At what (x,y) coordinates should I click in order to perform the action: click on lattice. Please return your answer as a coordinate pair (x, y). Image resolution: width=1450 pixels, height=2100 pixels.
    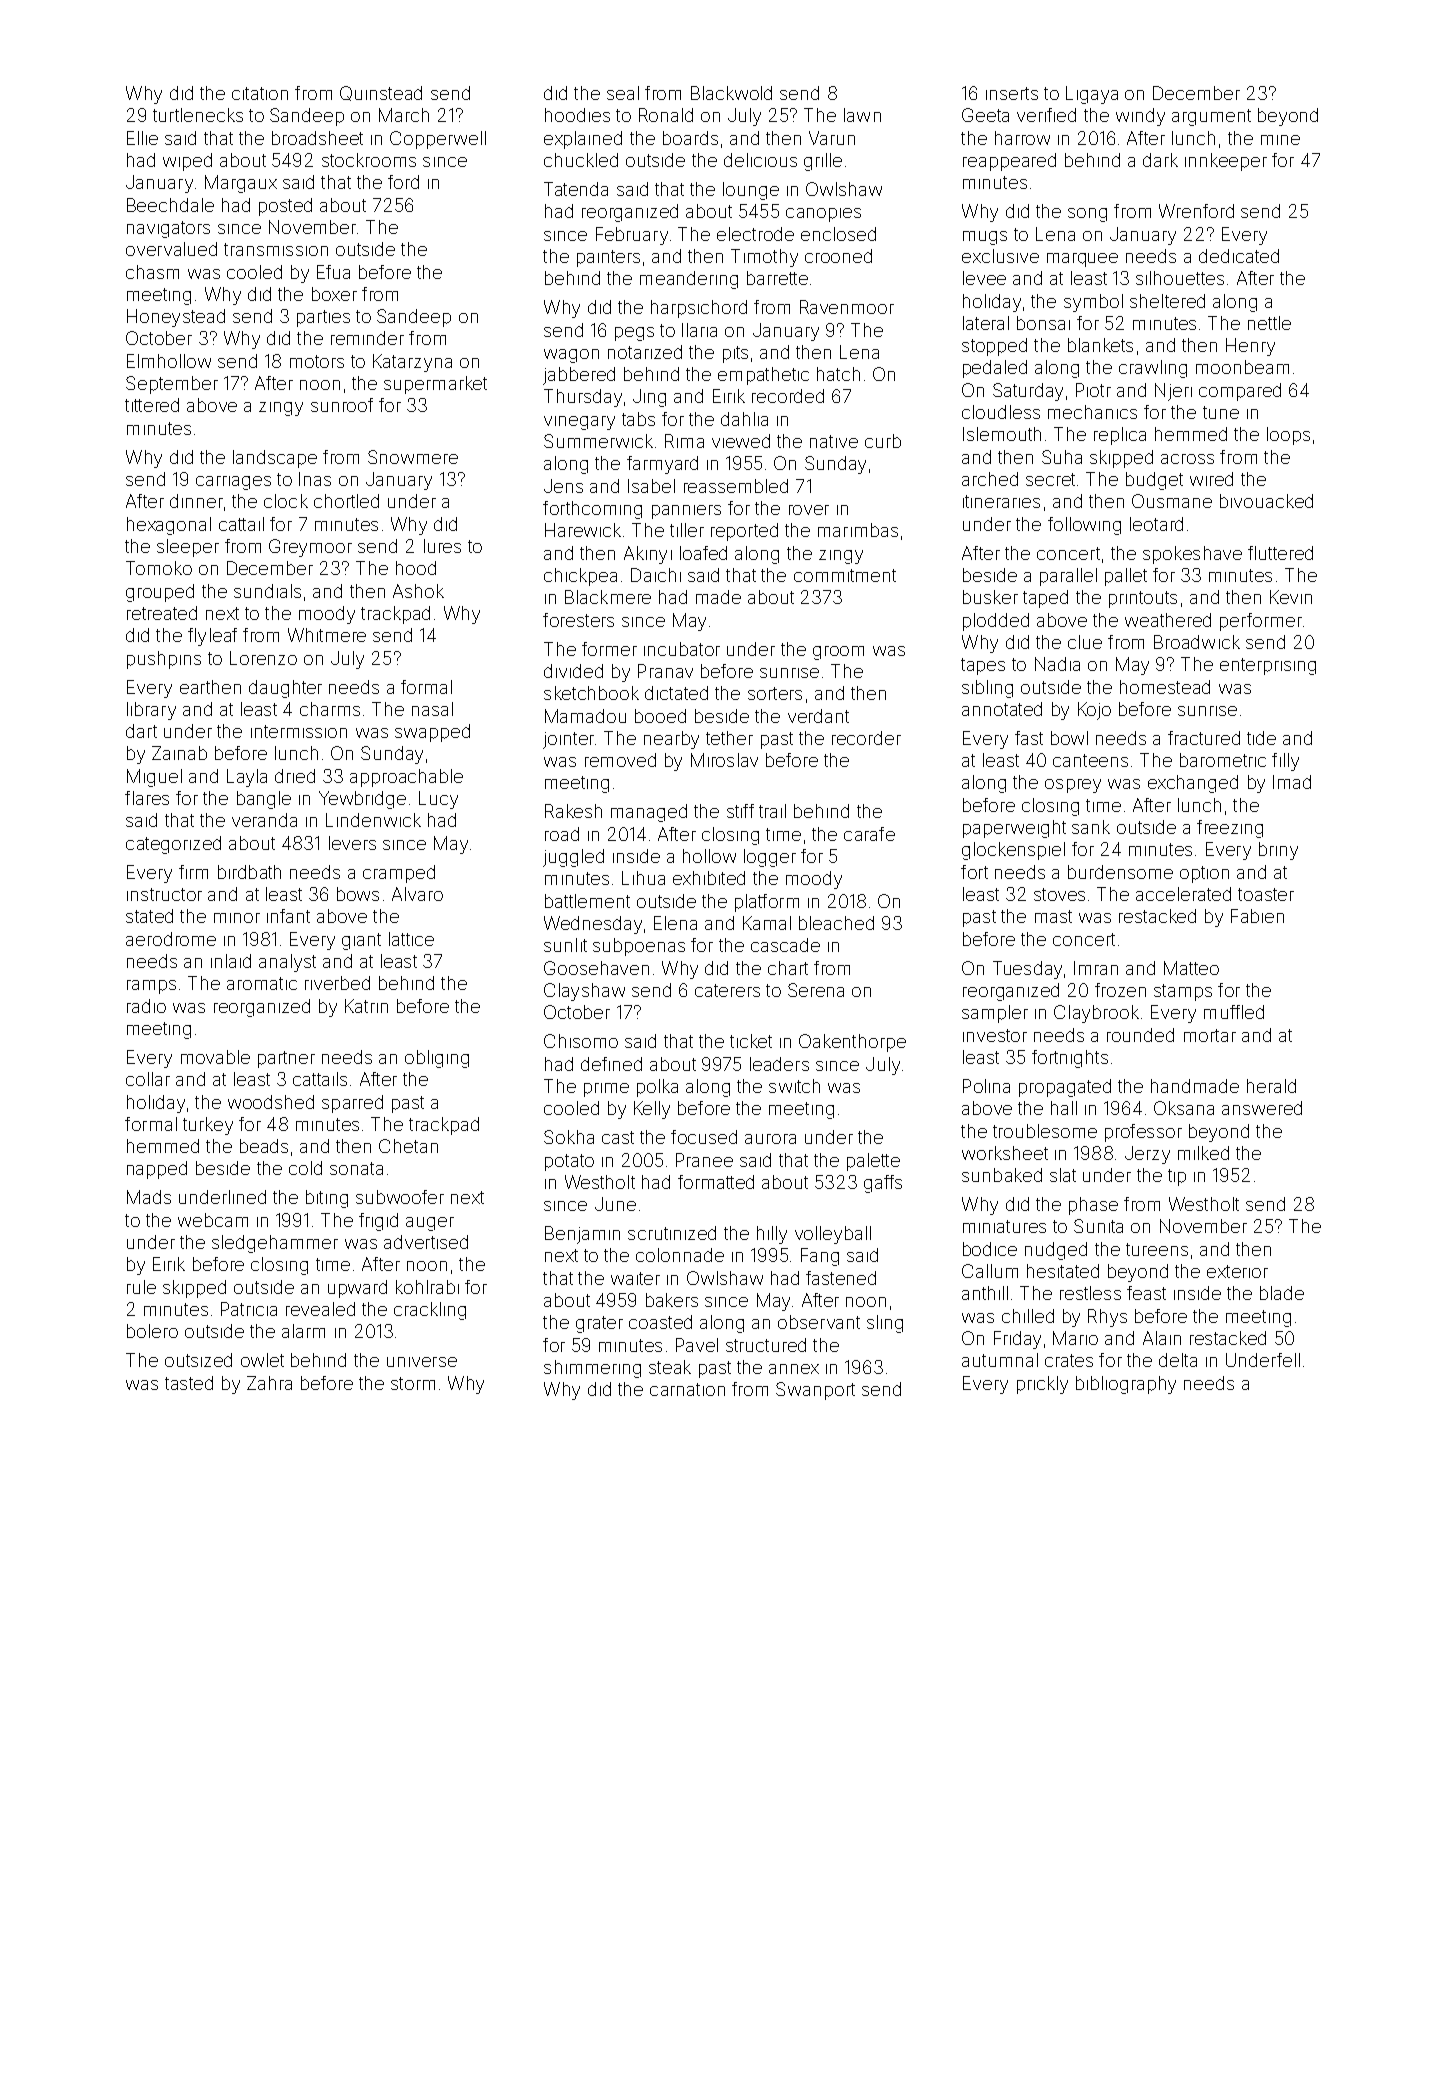
    Looking at the image, I should click on (411, 939).
